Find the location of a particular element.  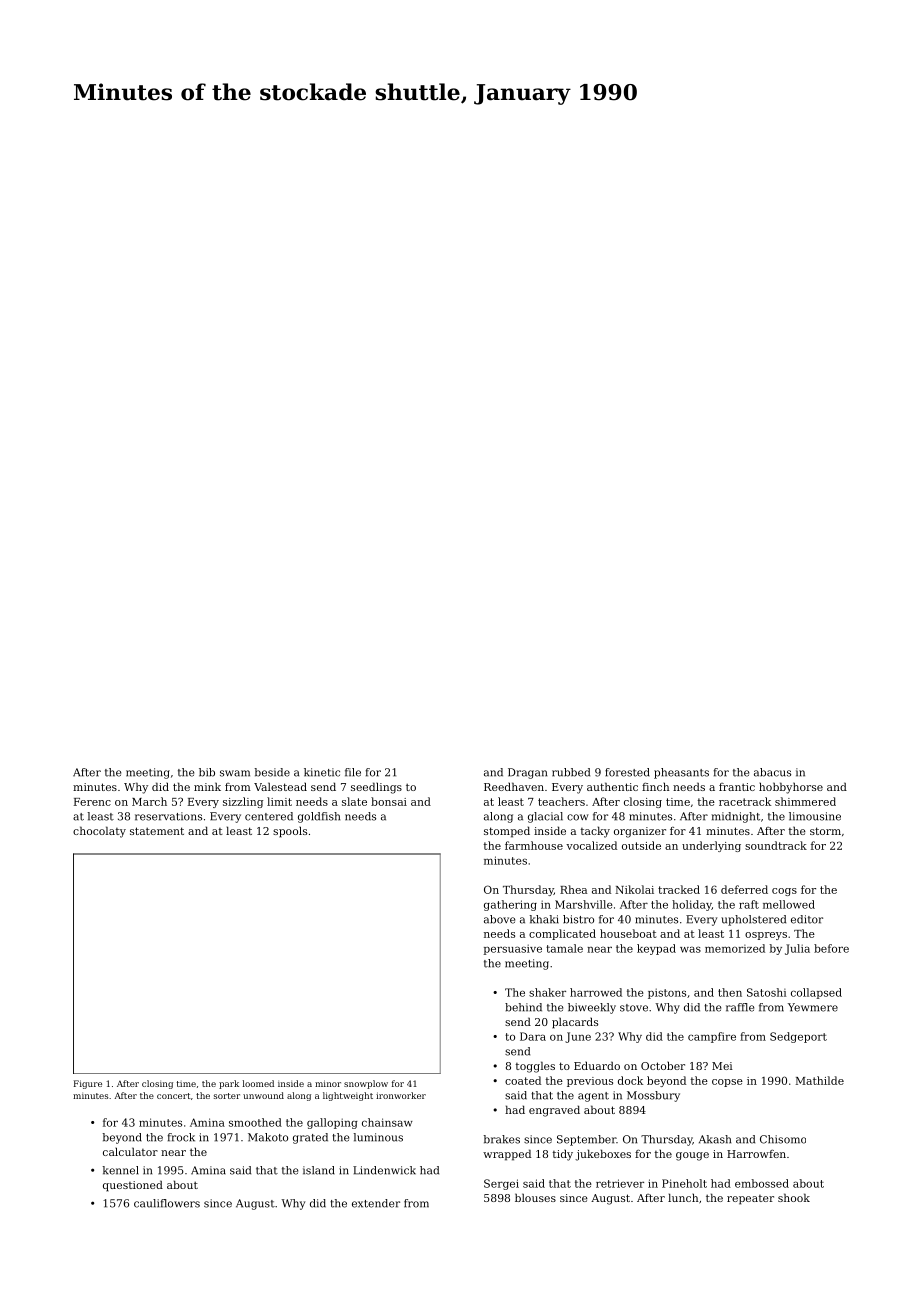

gathering is located at coordinates (510, 905).
